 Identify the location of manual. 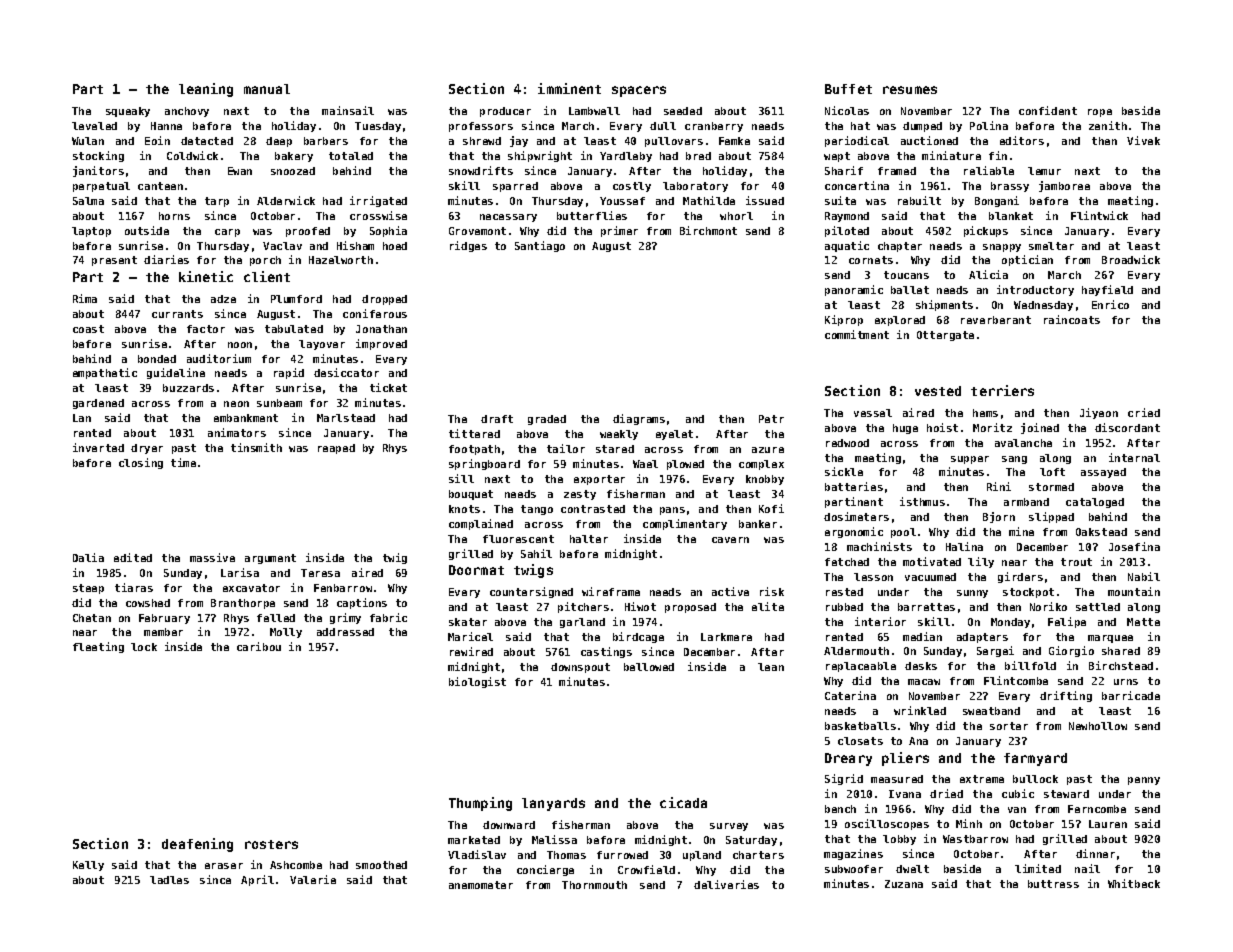
(267, 89).
